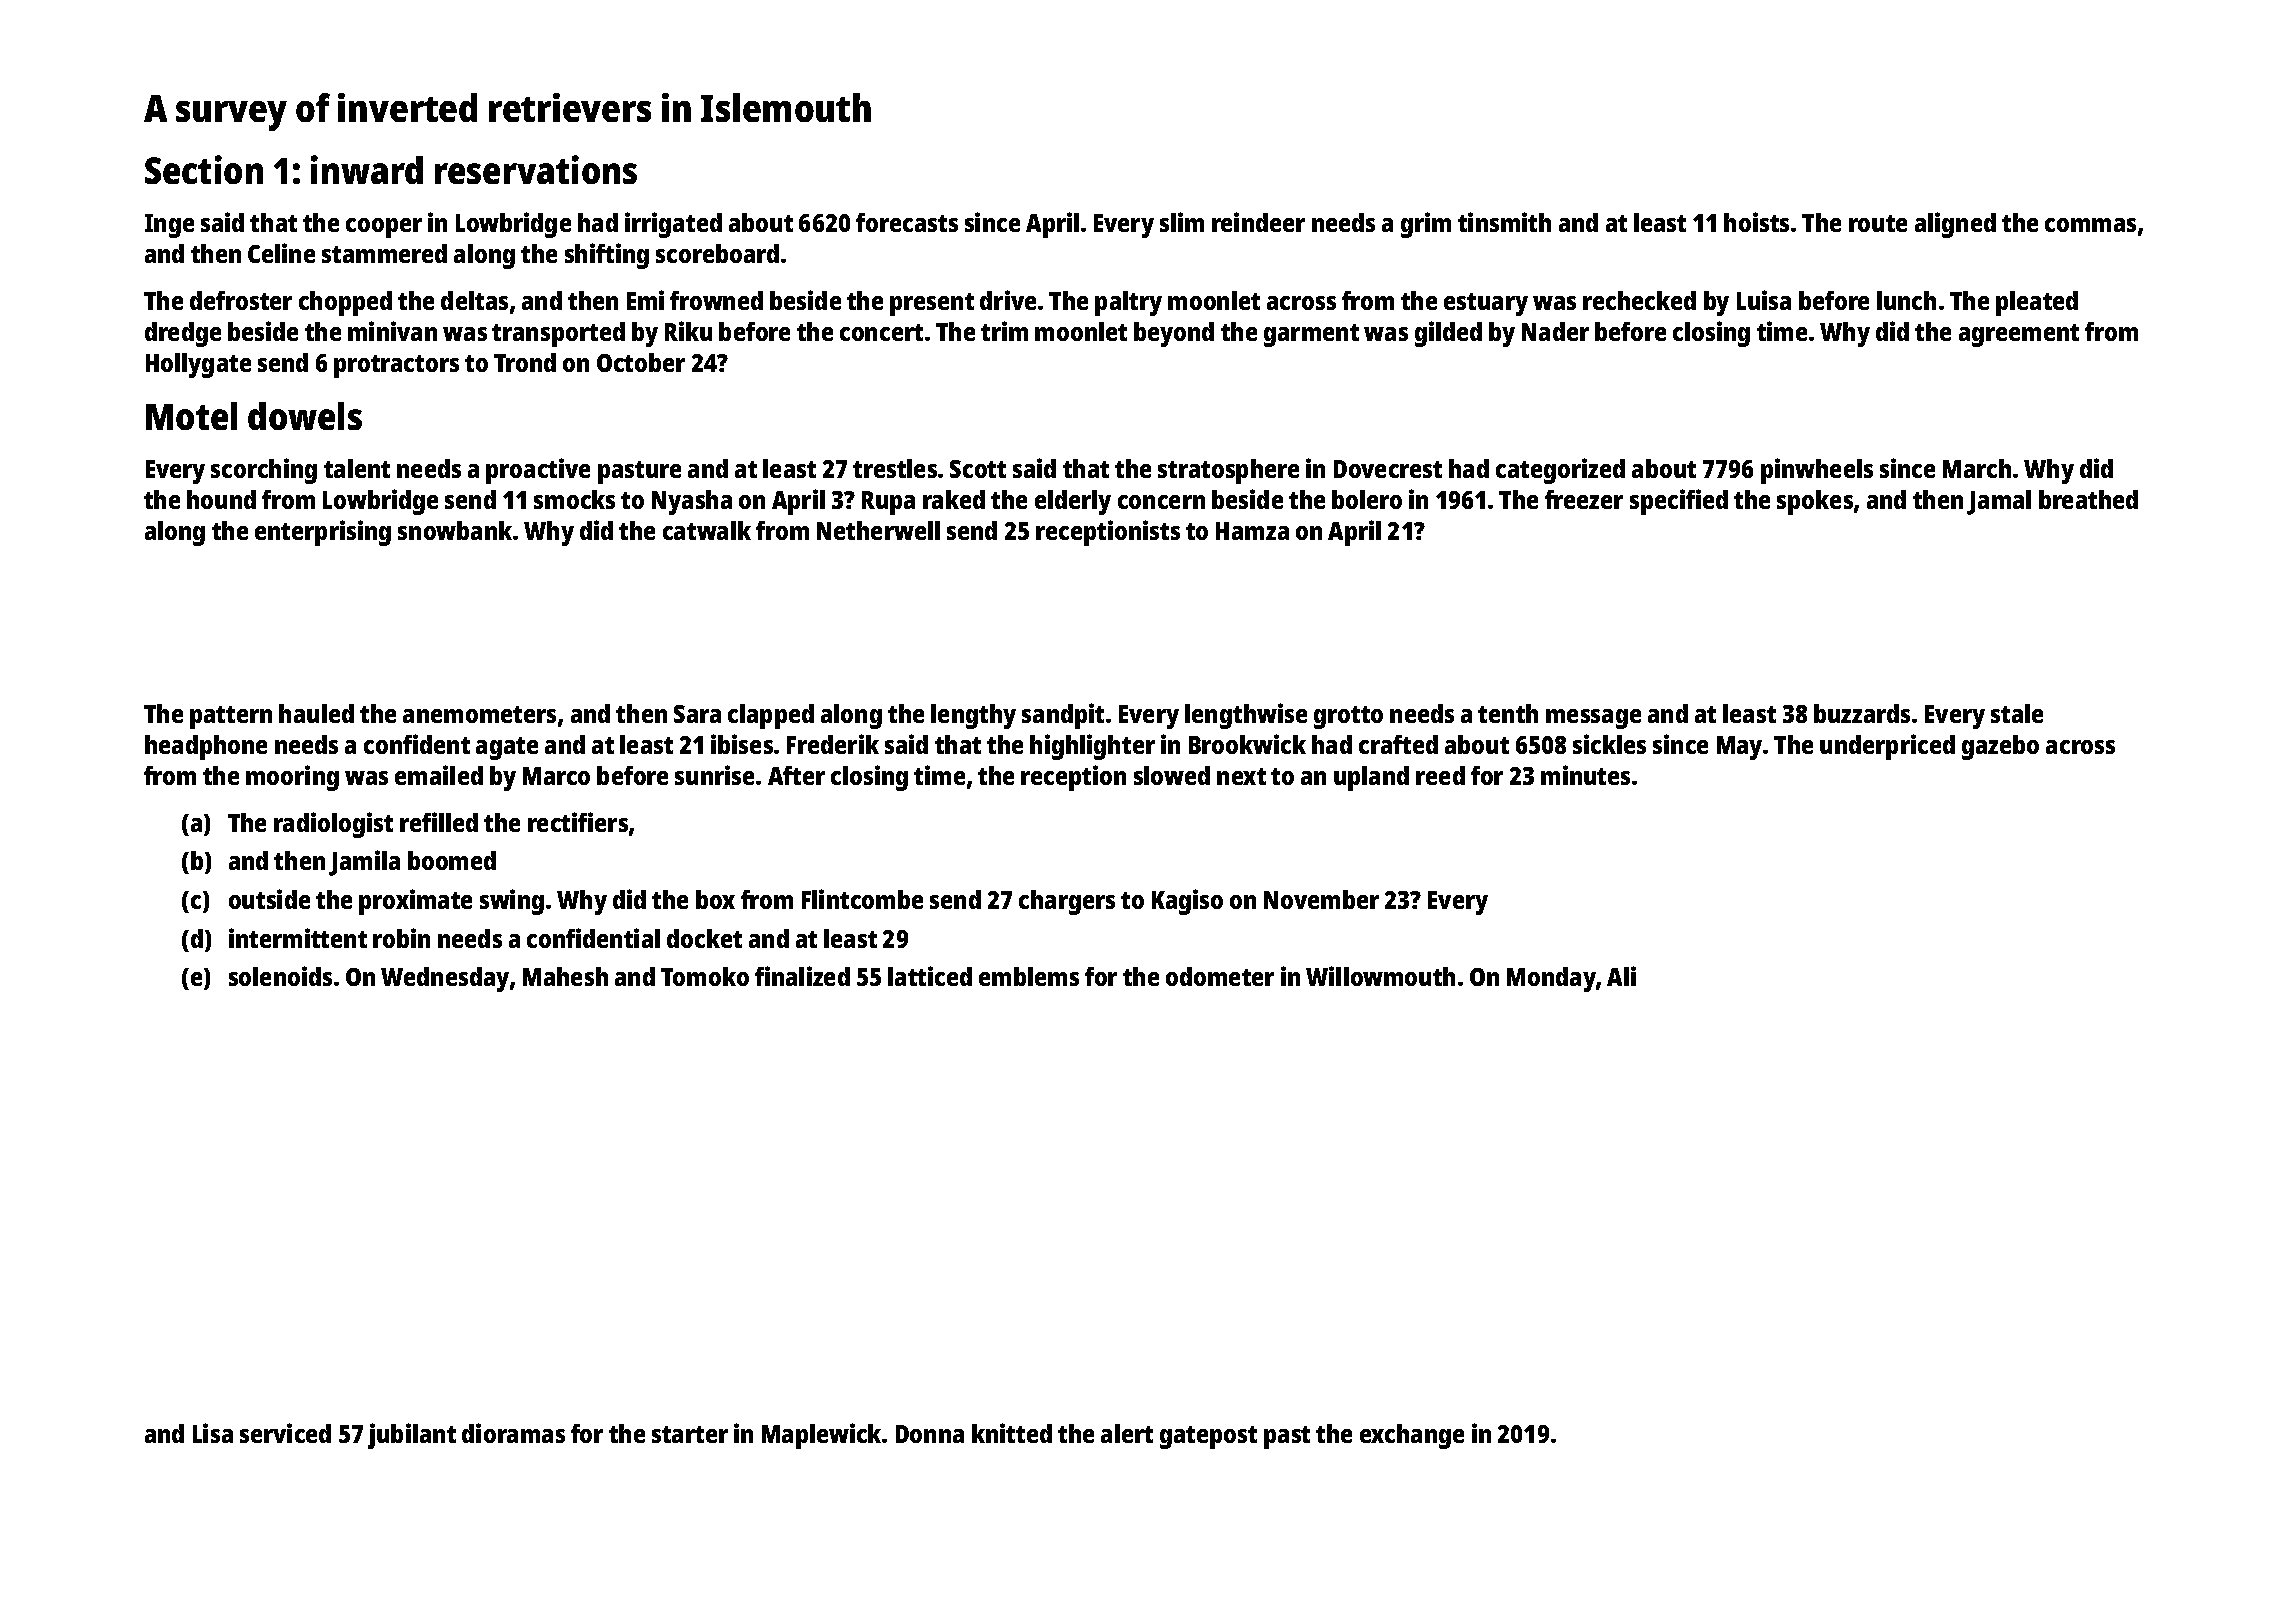 This image has width=2292, height=1620. I want to click on Mahesh, so click(565, 976).
